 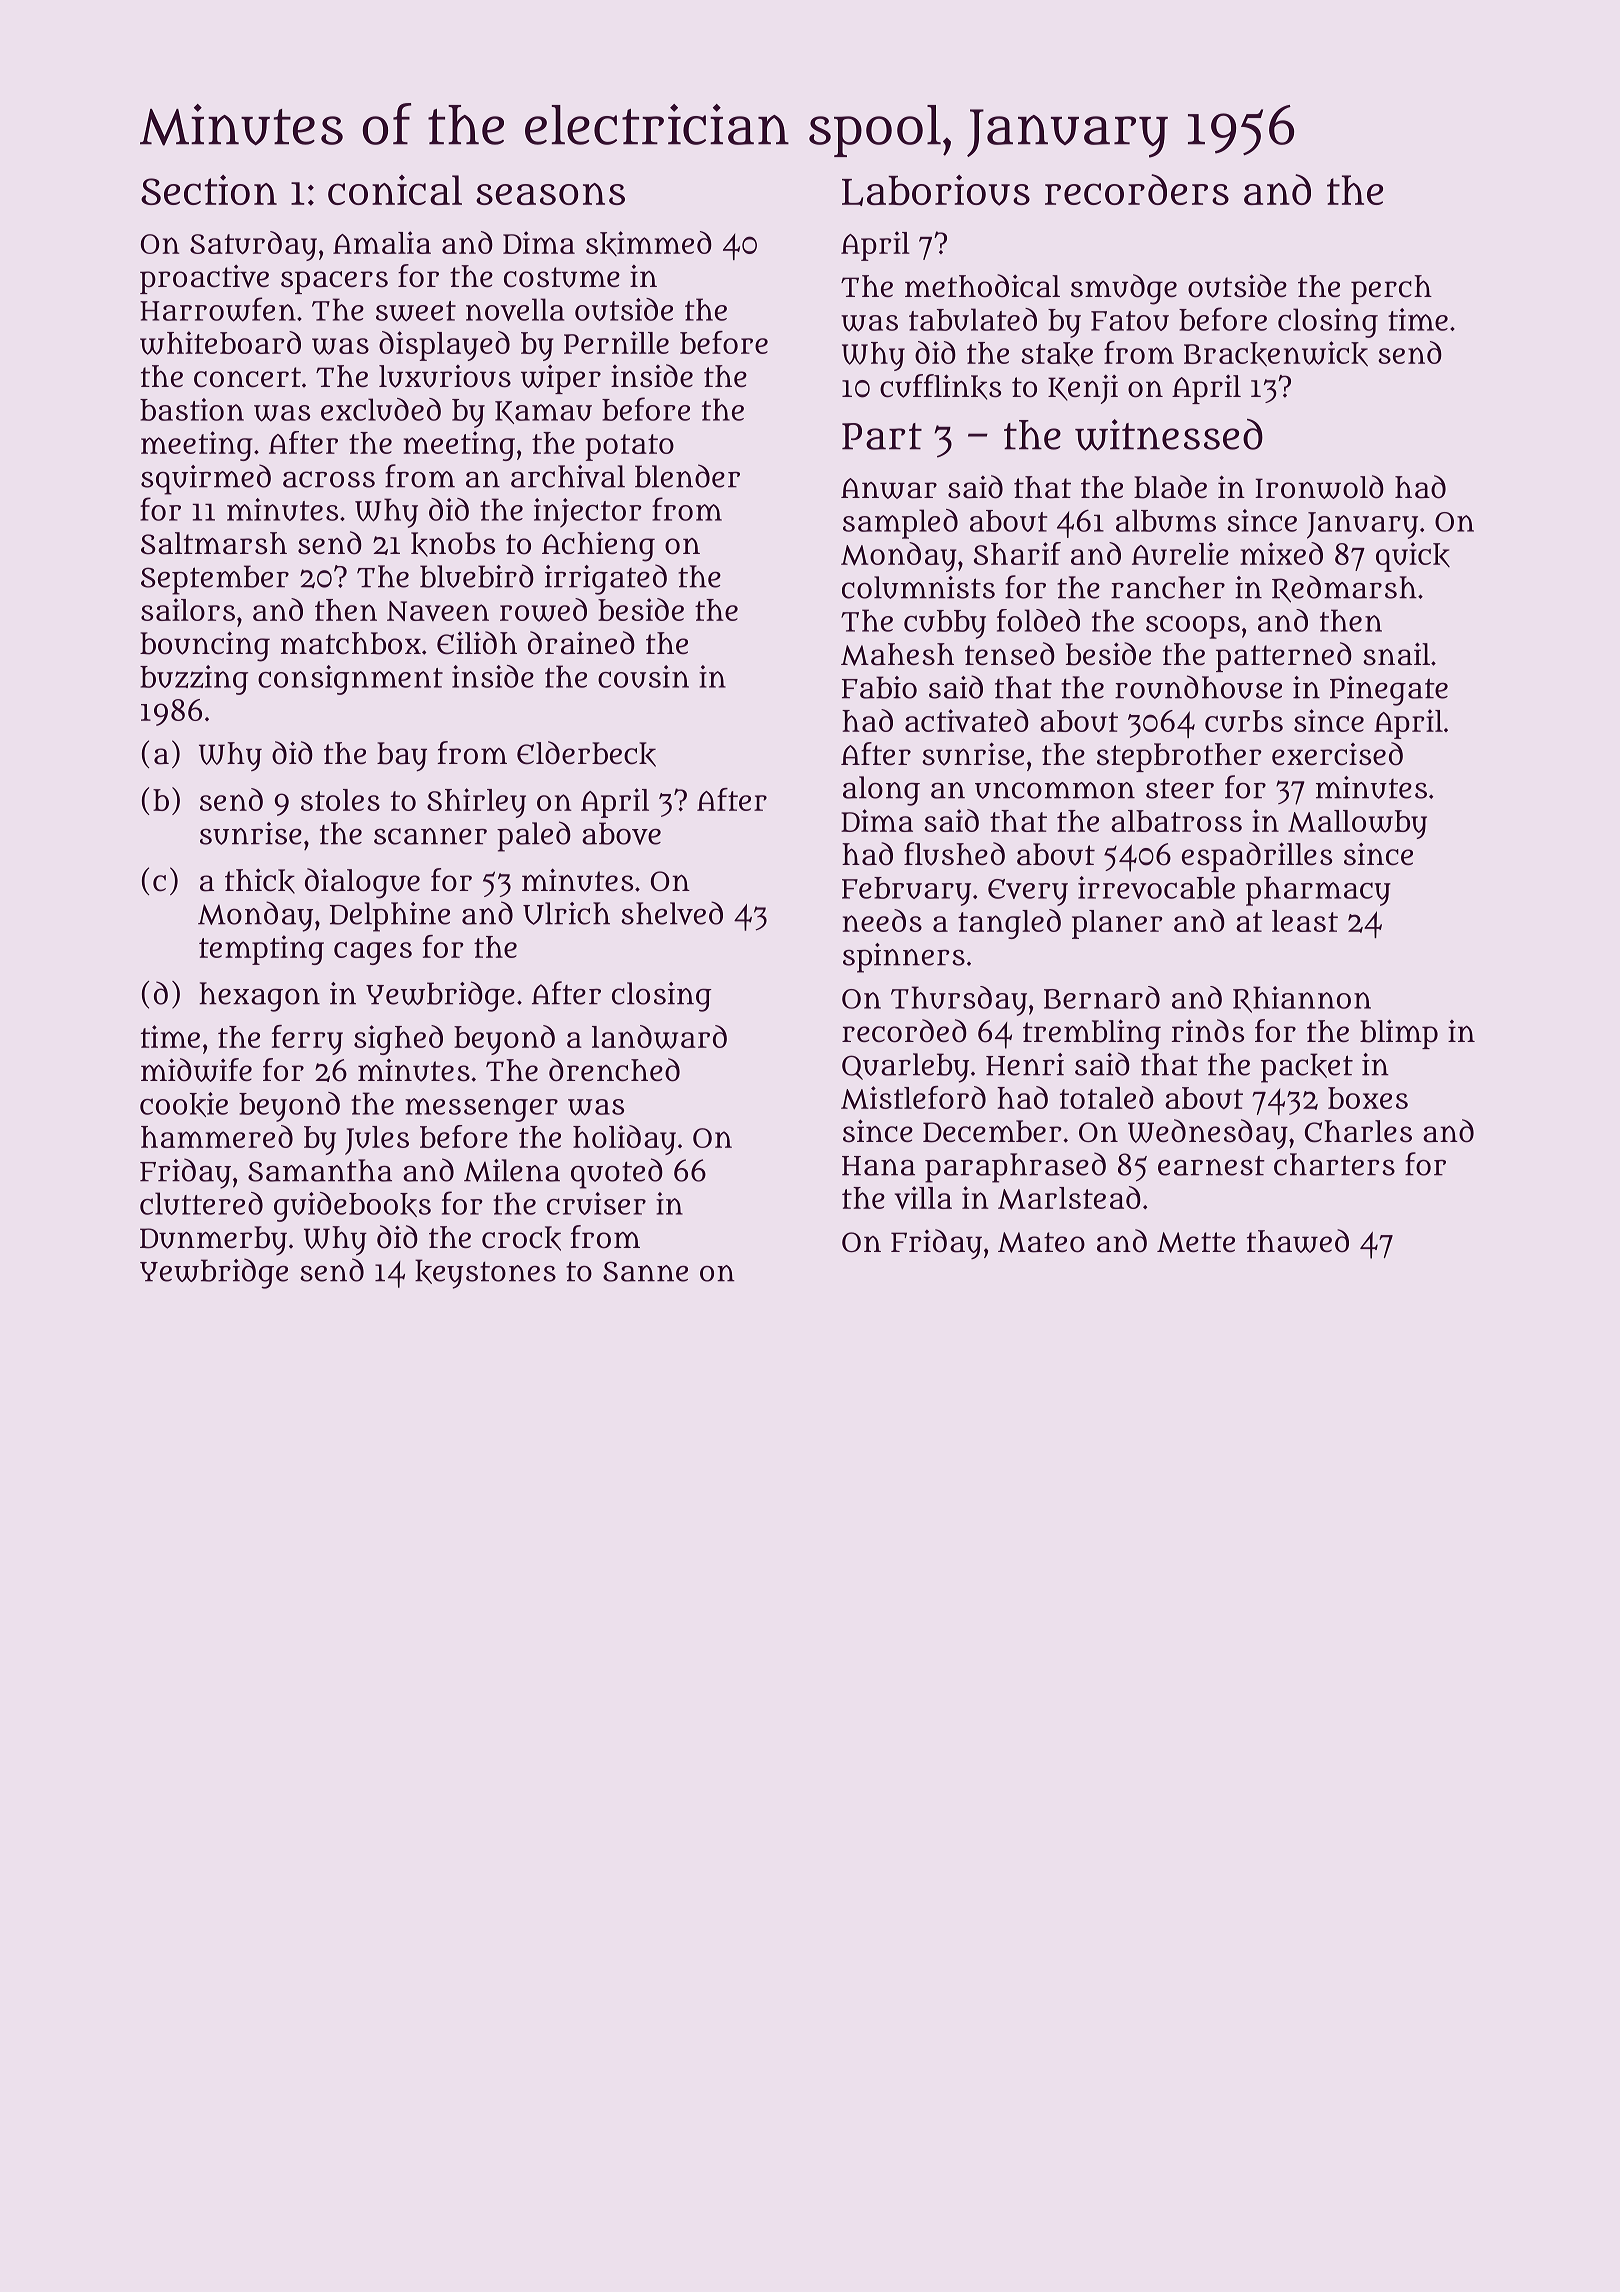 What do you see at coordinates (1137, 189) in the screenshot?
I see `recorders` at bounding box center [1137, 189].
